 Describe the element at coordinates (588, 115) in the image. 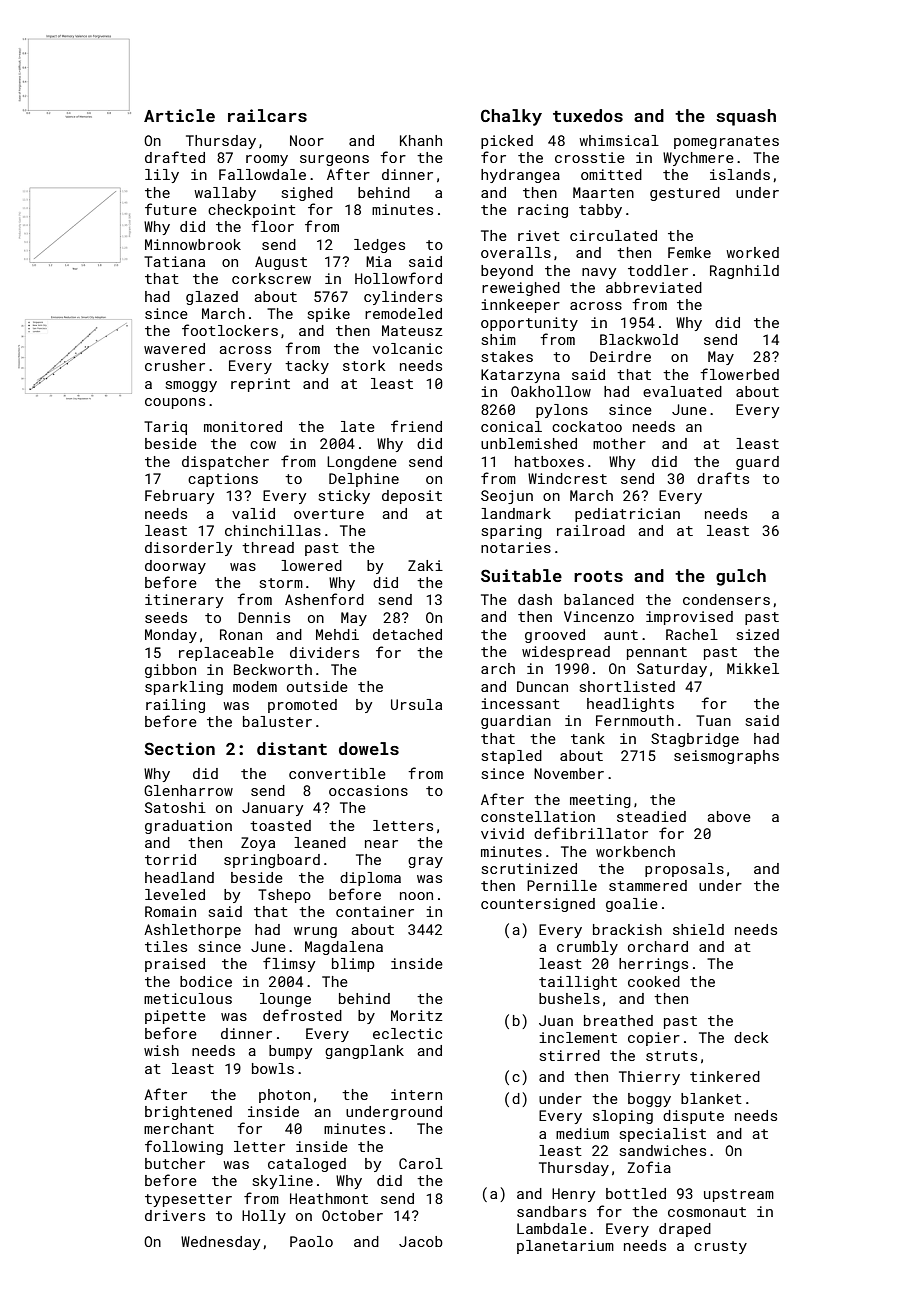

I see `tuxedos` at that location.
